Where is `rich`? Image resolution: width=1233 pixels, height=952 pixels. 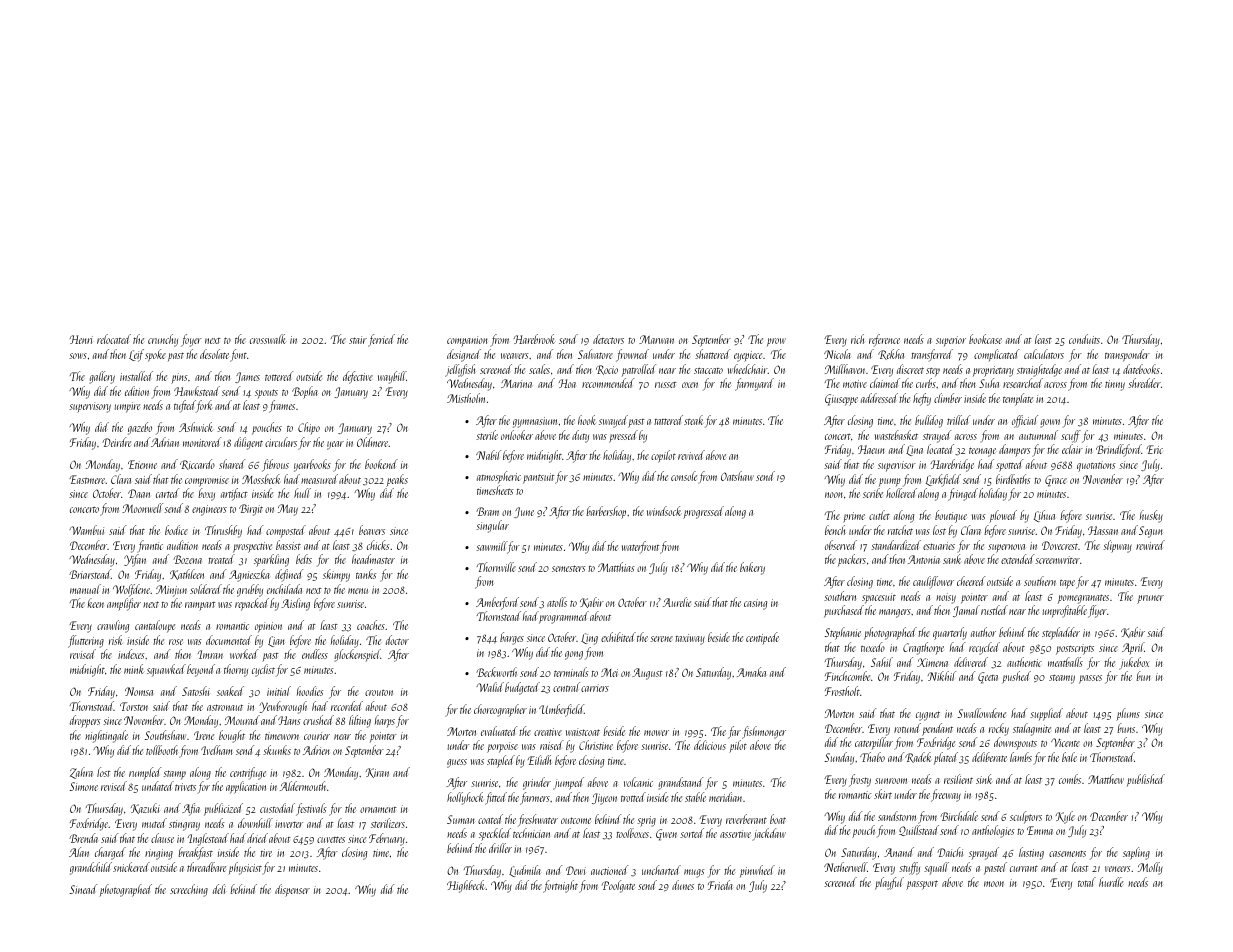
rich is located at coordinates (858, 339).
